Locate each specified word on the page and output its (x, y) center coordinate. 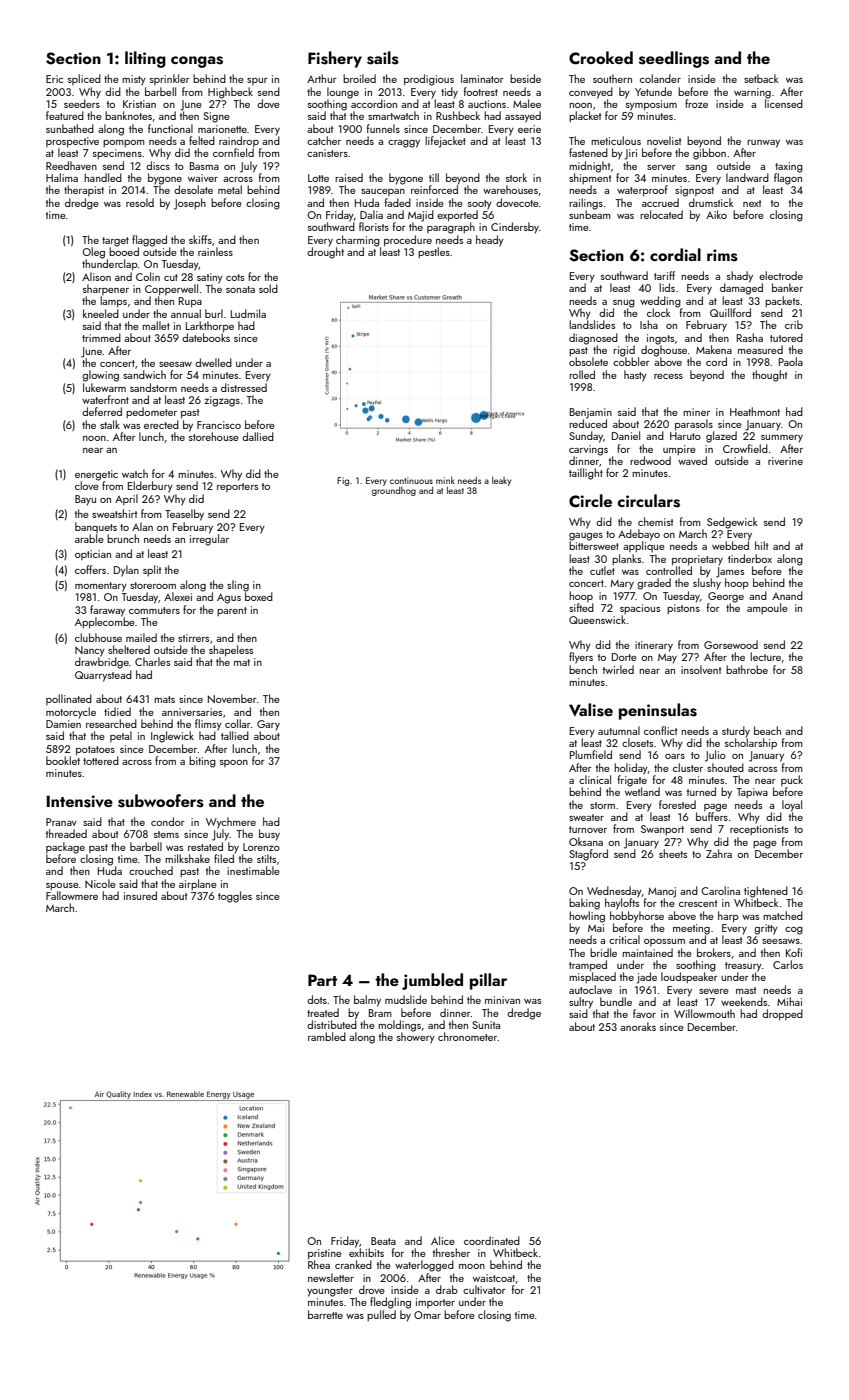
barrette (325, 1314)
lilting (145, 59)
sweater (586, 817)
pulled (381, 1315)
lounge (343, 93)
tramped (588, 966)
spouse (62, 886)
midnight (589, 167)
